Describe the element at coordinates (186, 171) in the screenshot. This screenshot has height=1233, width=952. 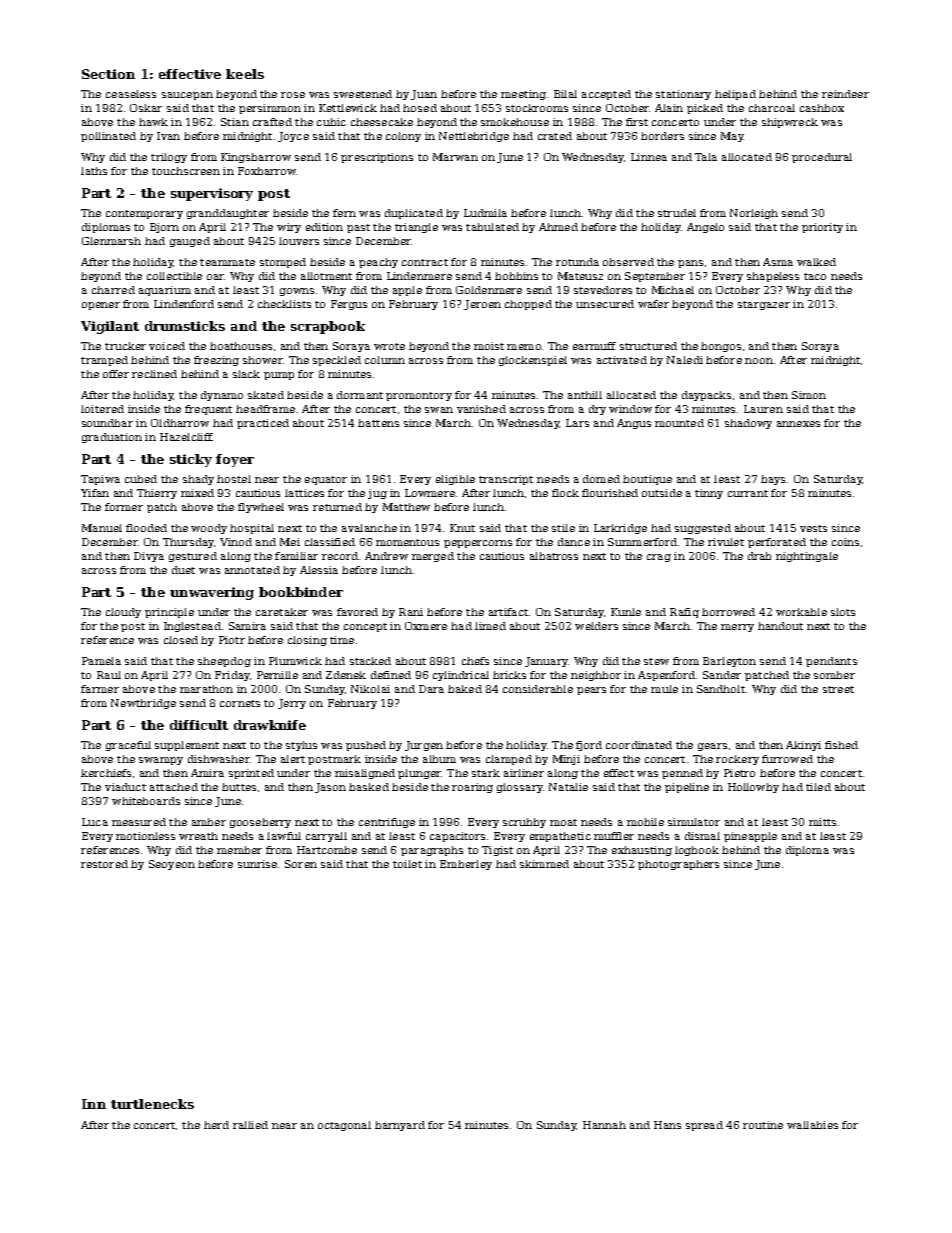
I see `touchscreen` at that location.
